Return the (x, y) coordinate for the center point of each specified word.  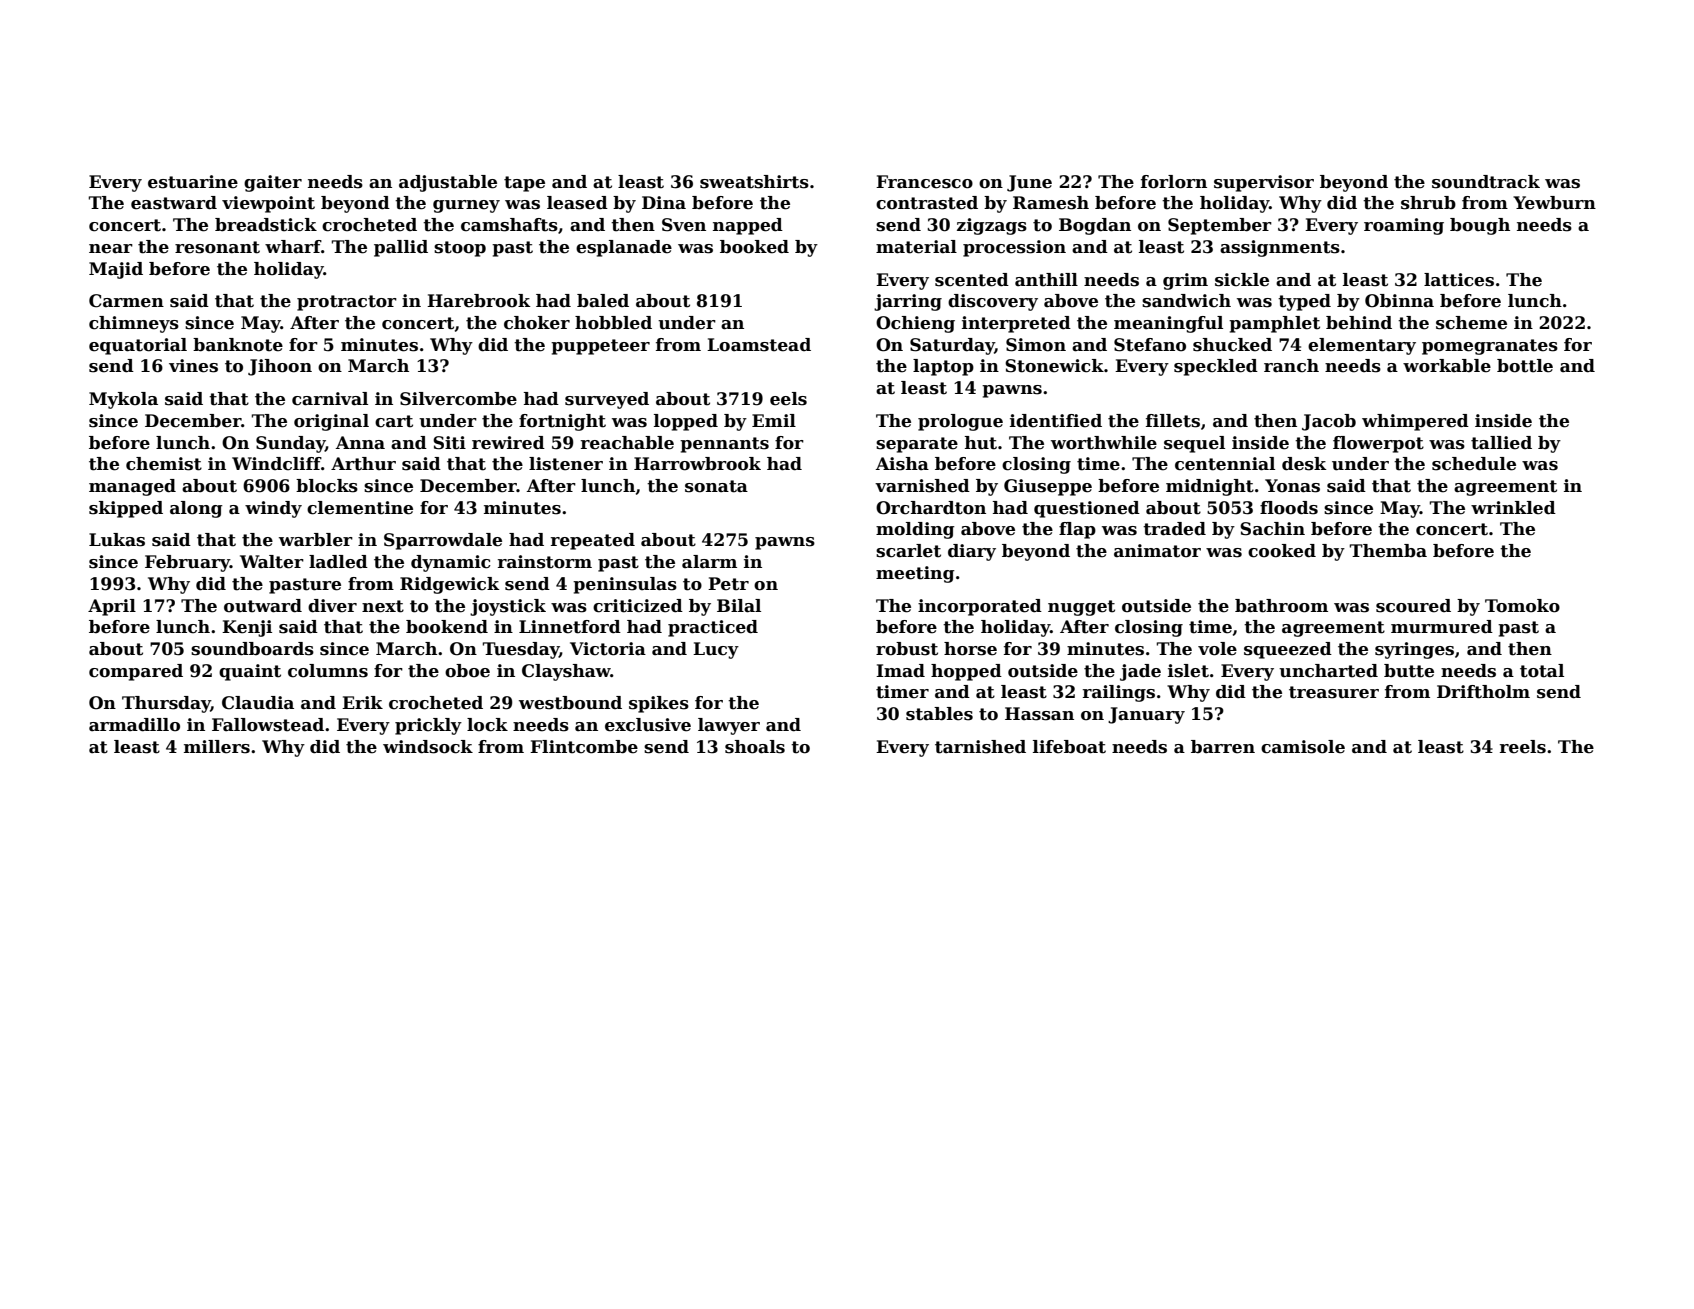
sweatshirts (754, 182)
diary (972, 552)
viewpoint (268, 204)
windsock (428, 747)
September (1220, 226)
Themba (1388, 551)
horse (970, 649)
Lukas (117, 540)
